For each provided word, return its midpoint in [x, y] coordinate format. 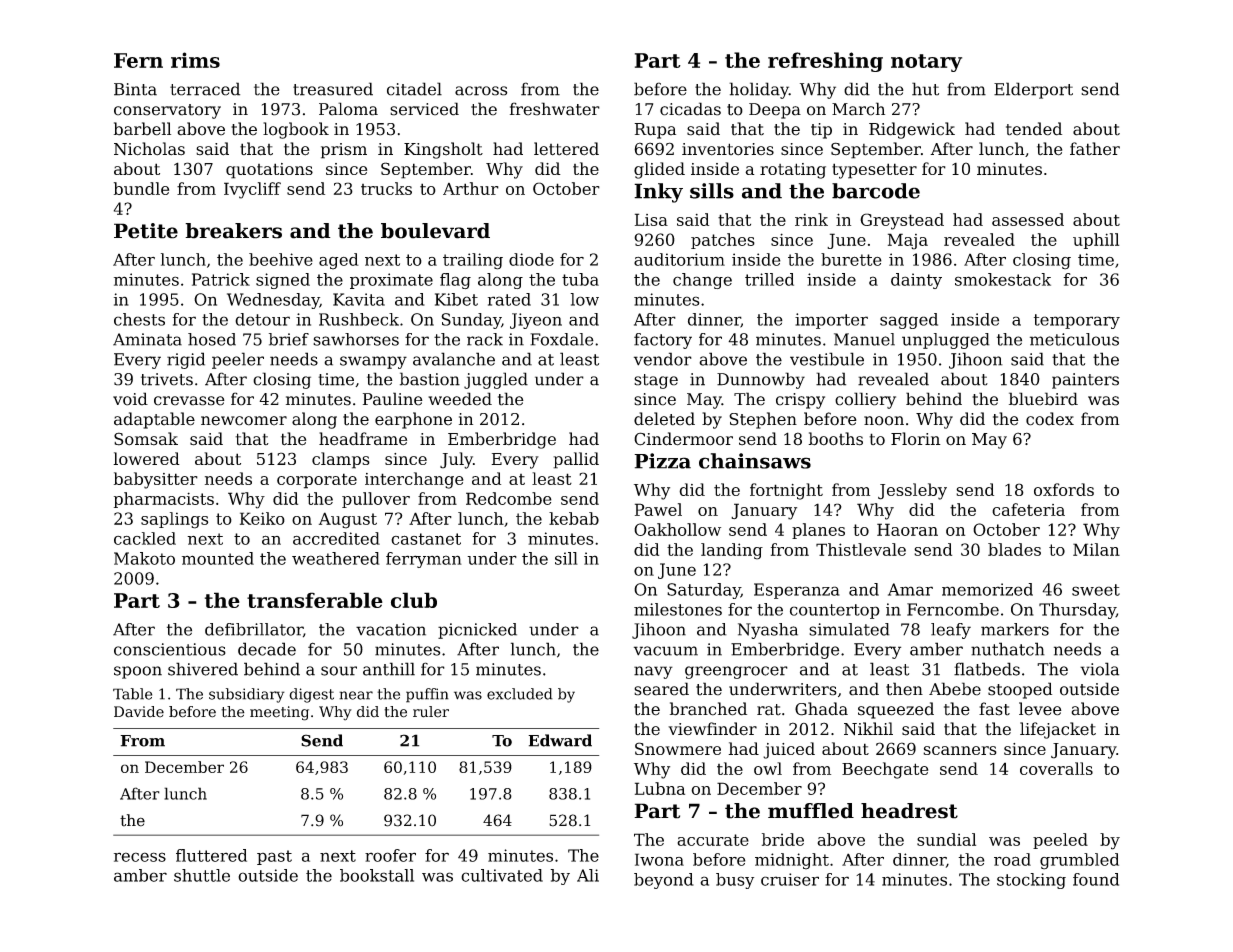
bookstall [377, 875]
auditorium [679, 259]
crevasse [189, 401]
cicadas [690, 109]
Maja [908, 241]
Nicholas [149, 149]
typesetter [874, 171]
